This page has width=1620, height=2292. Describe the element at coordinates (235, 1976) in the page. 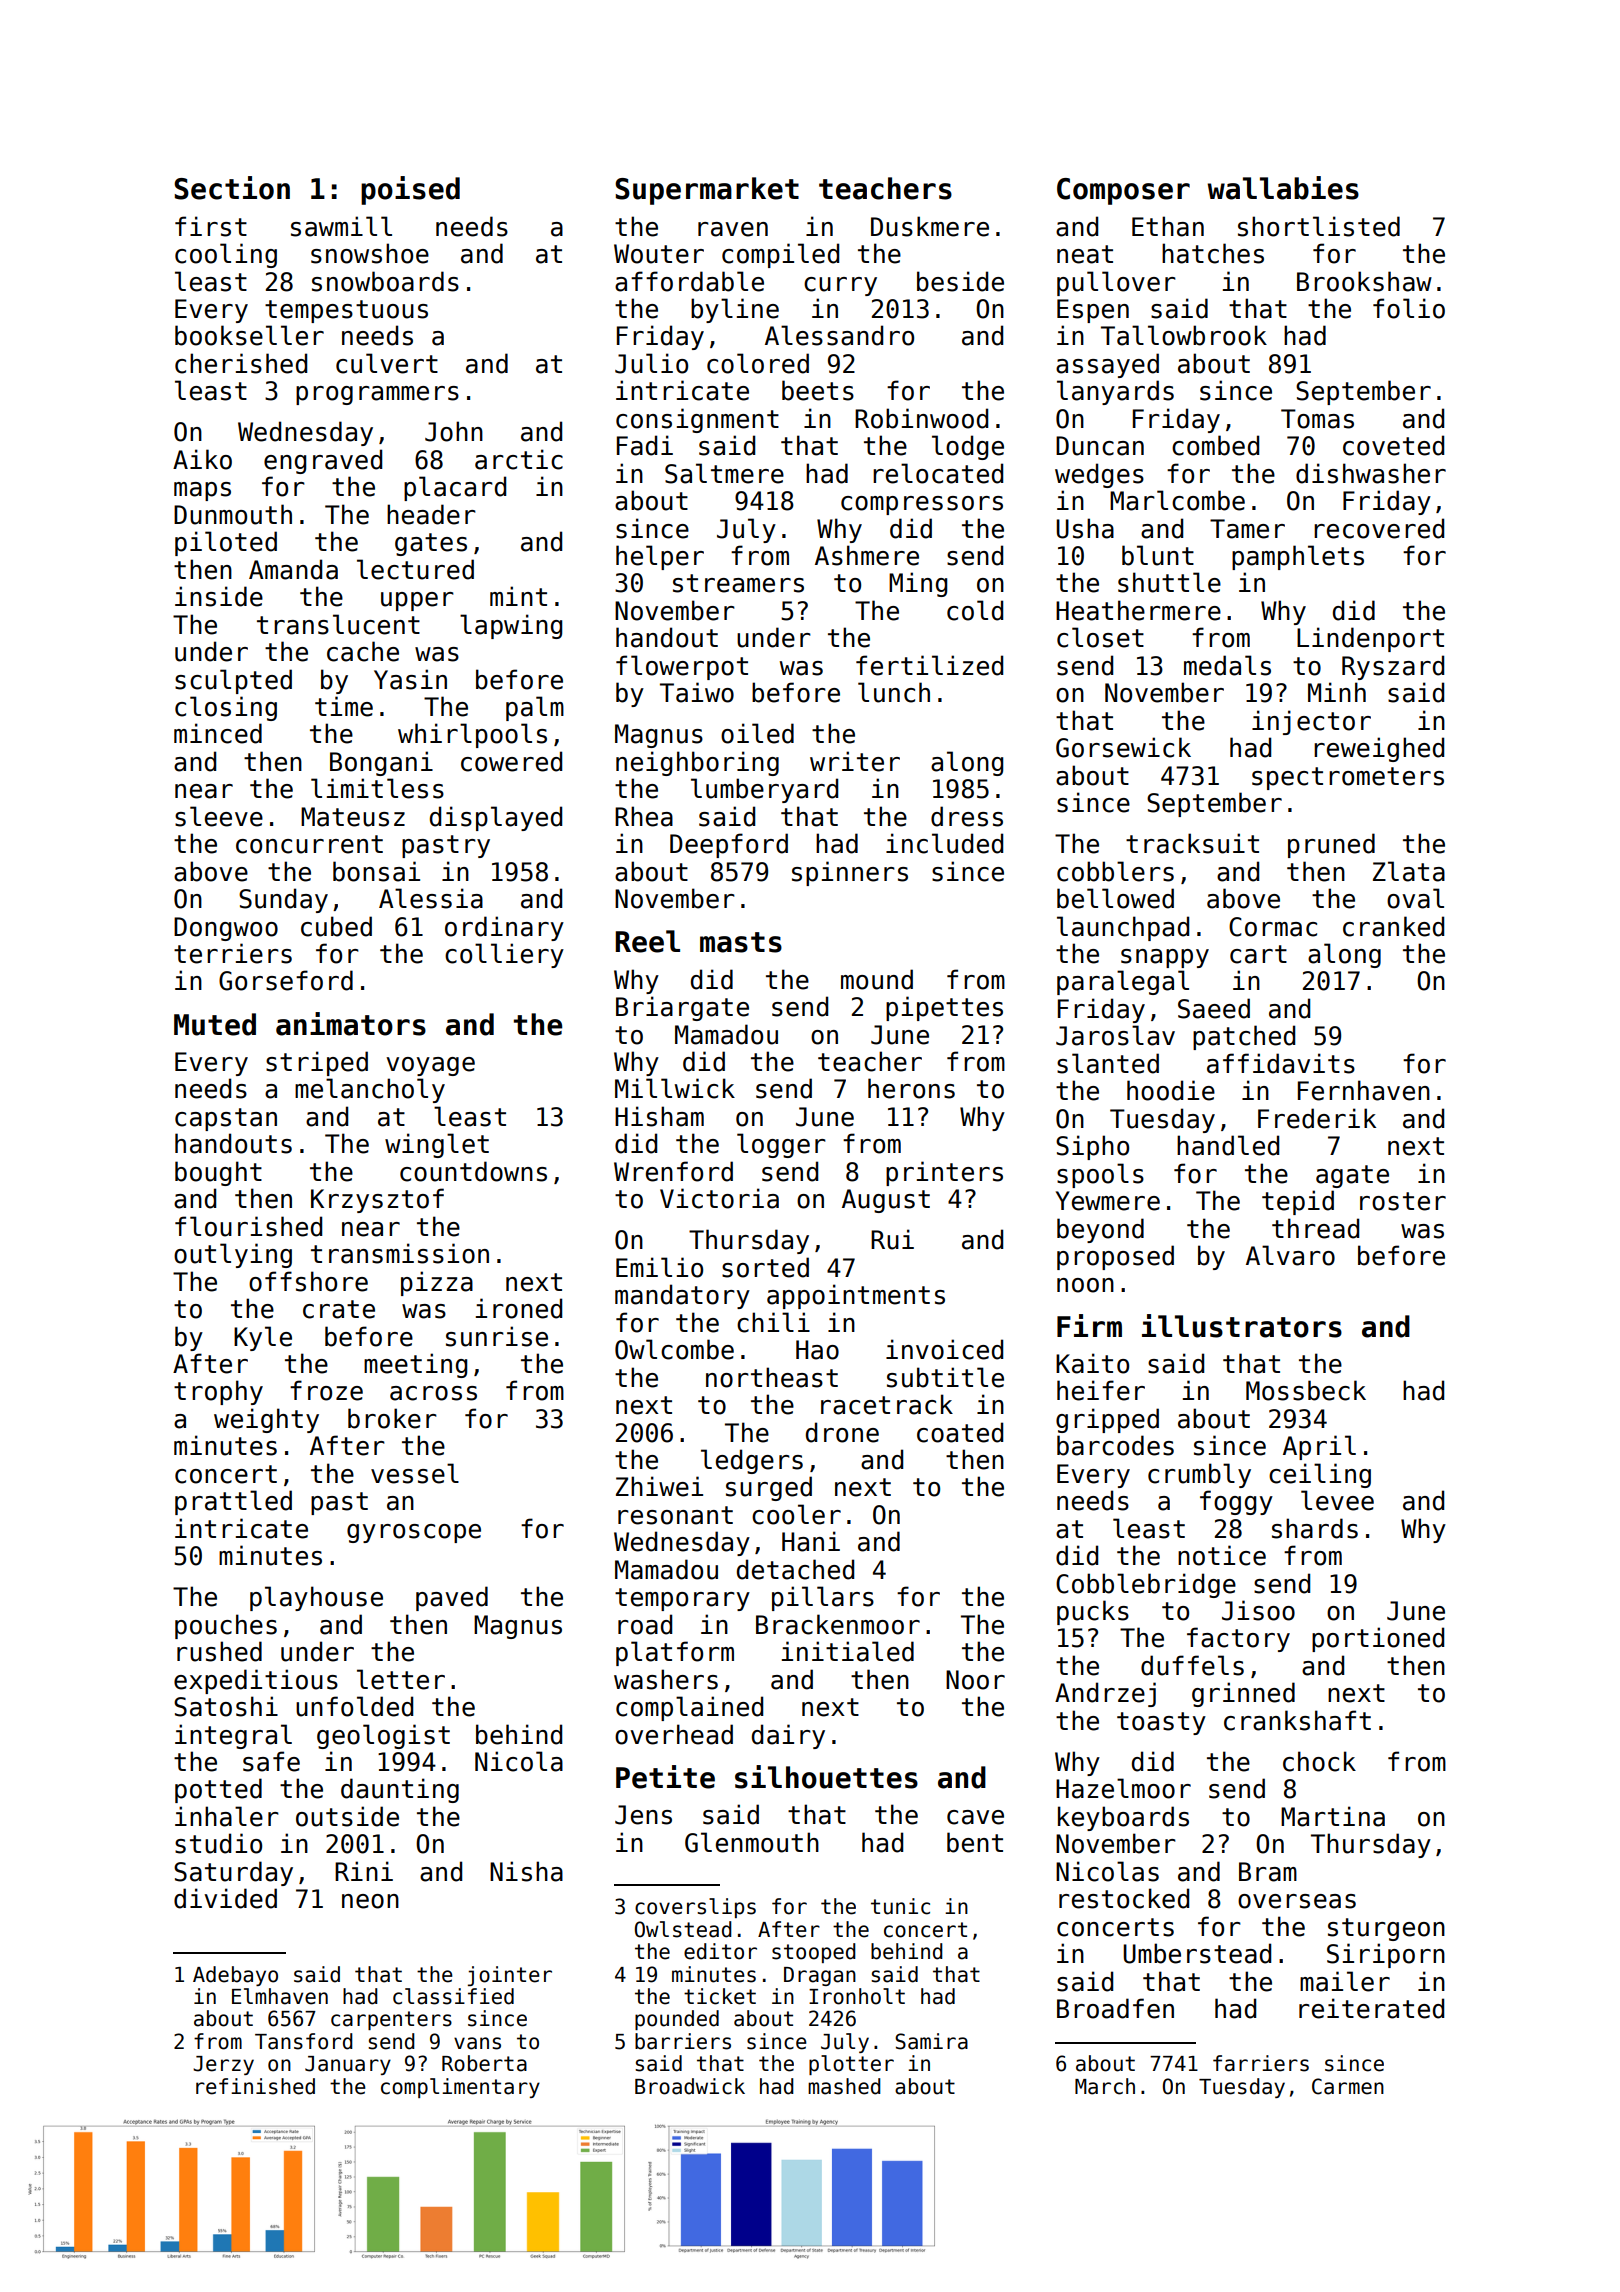

I see `Adebayo` at that location.
